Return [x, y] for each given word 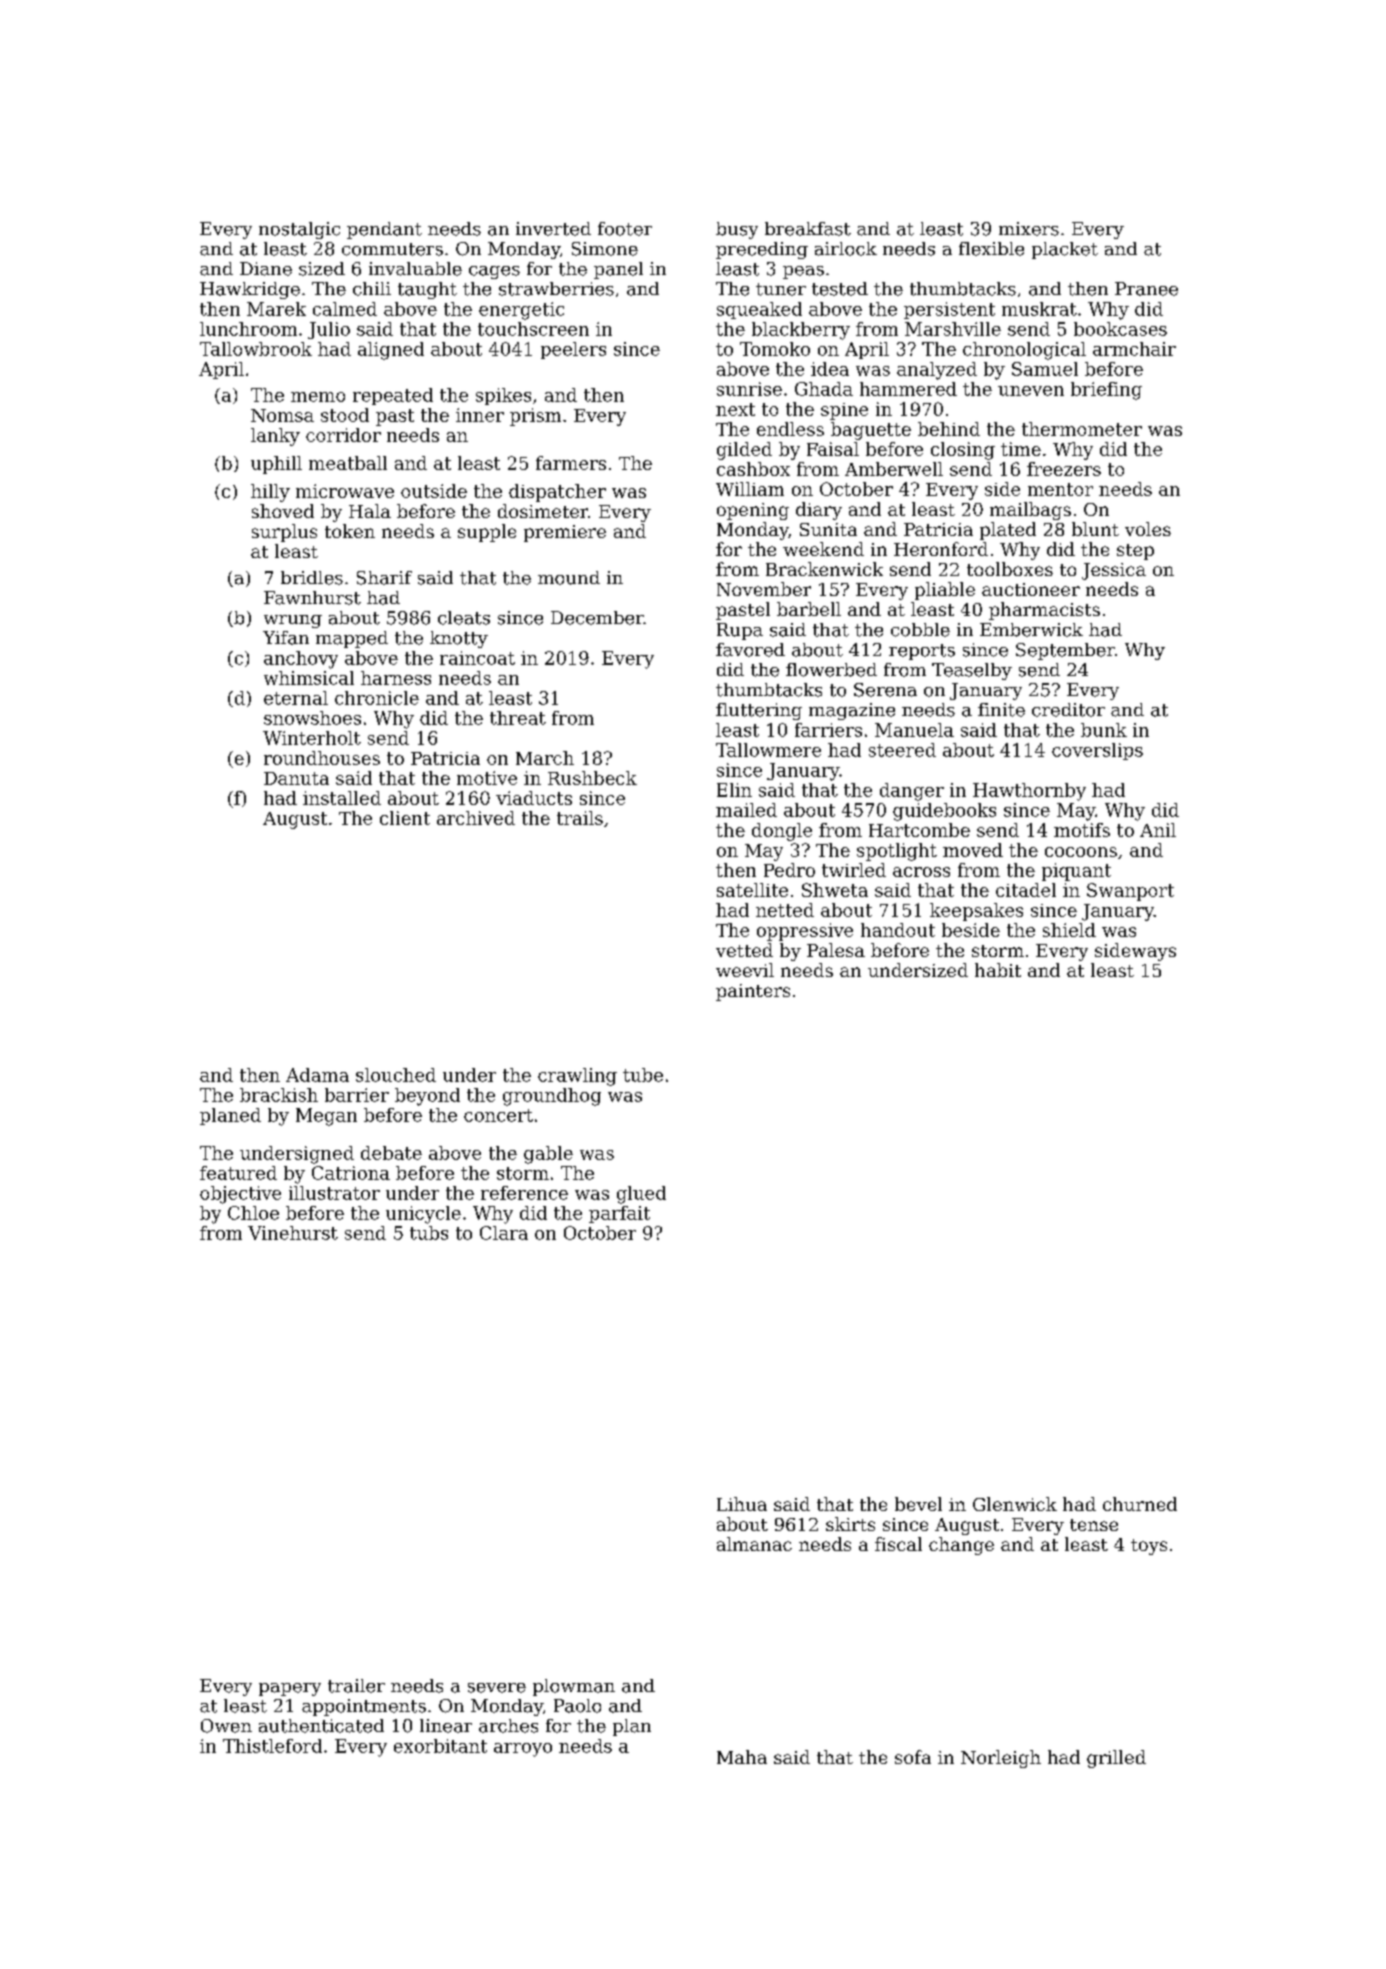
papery [290, 1689]
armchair [1134, 349]
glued [641, 1195]
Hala [370, 511]
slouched [396, 1075]
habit [998, 970]
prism [535, 417]
